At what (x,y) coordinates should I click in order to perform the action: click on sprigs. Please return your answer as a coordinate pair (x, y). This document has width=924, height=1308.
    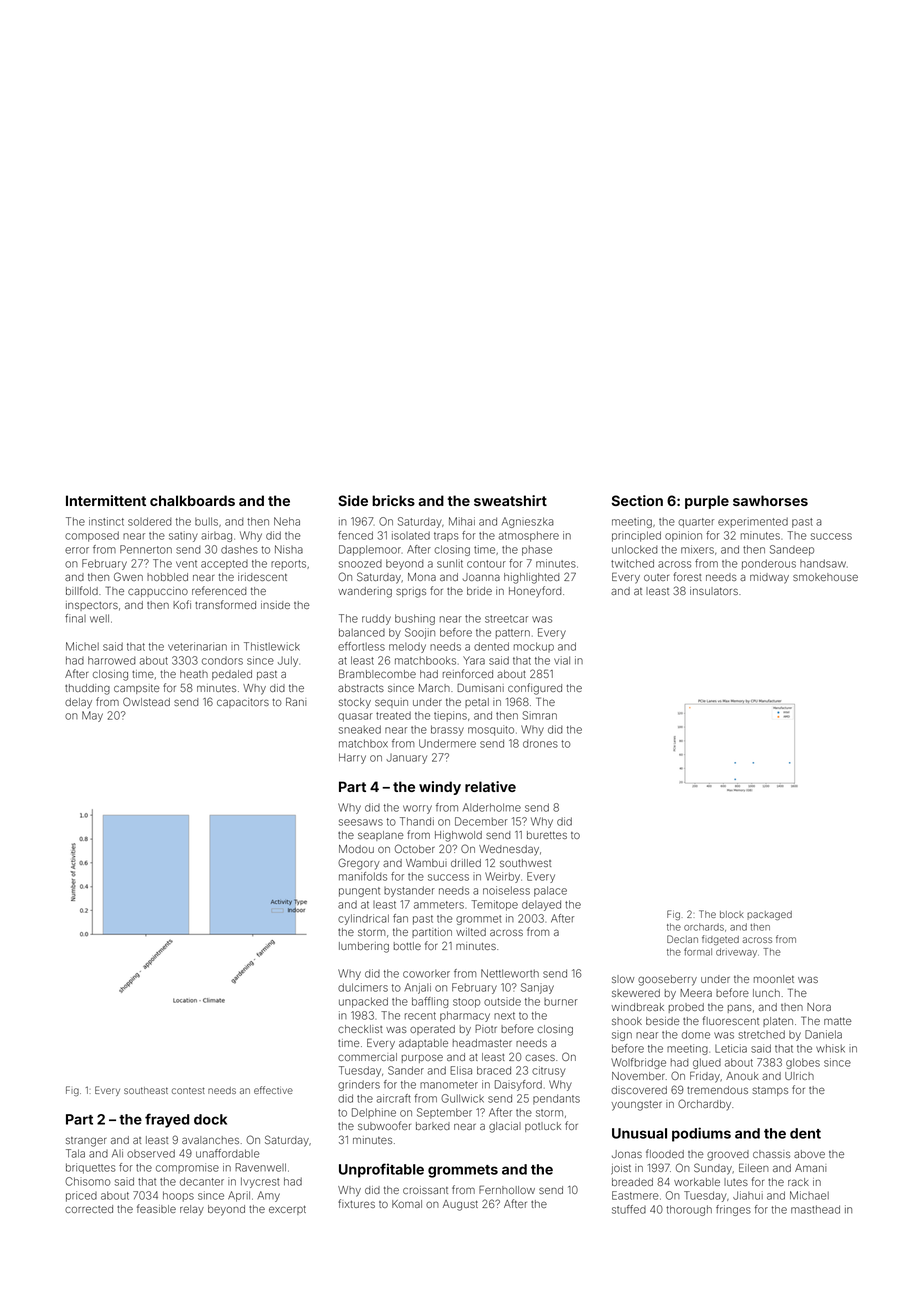
    Looking at the image, I should click on (411, 592).
